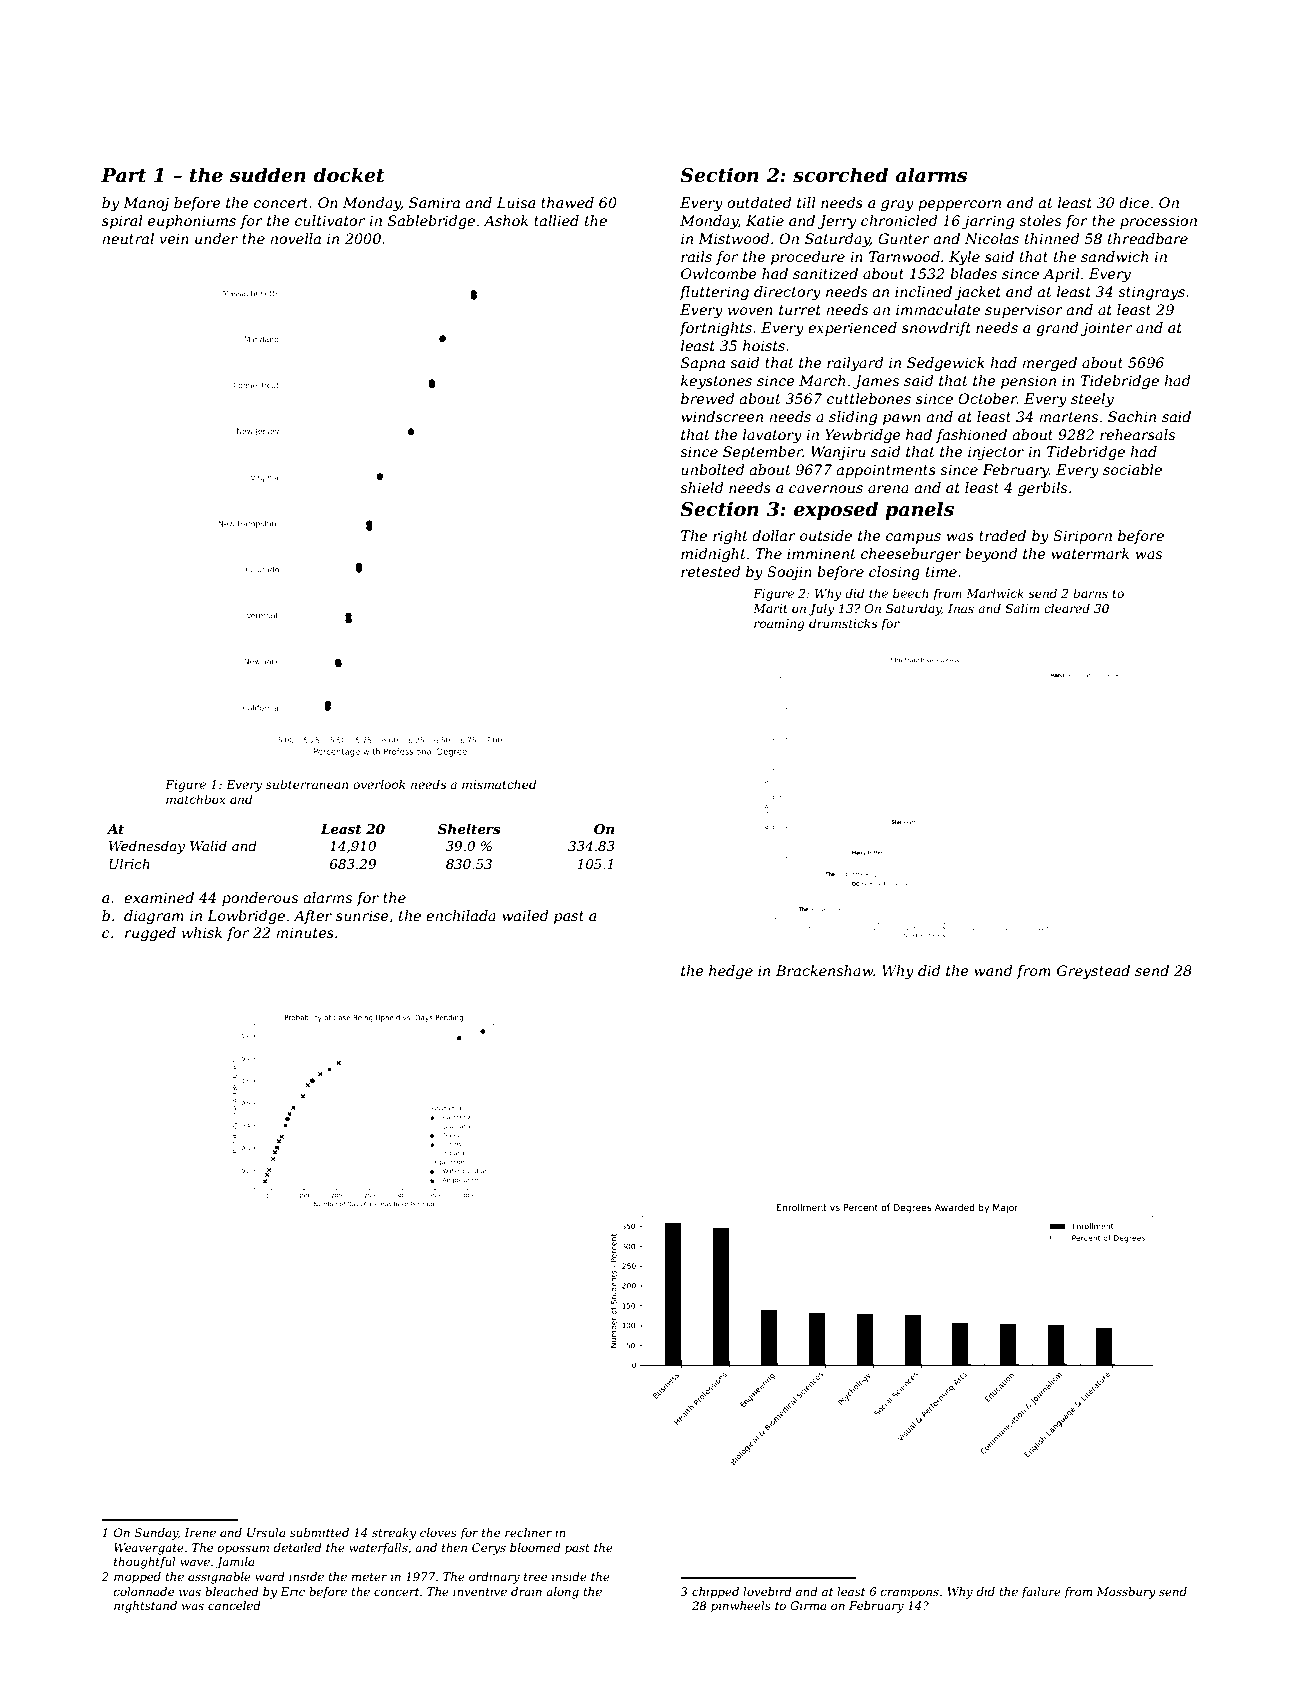  What do you see at coordinates (1093, 972) in the document?
I see `Greystead` at bounding box center [1093, 972].
